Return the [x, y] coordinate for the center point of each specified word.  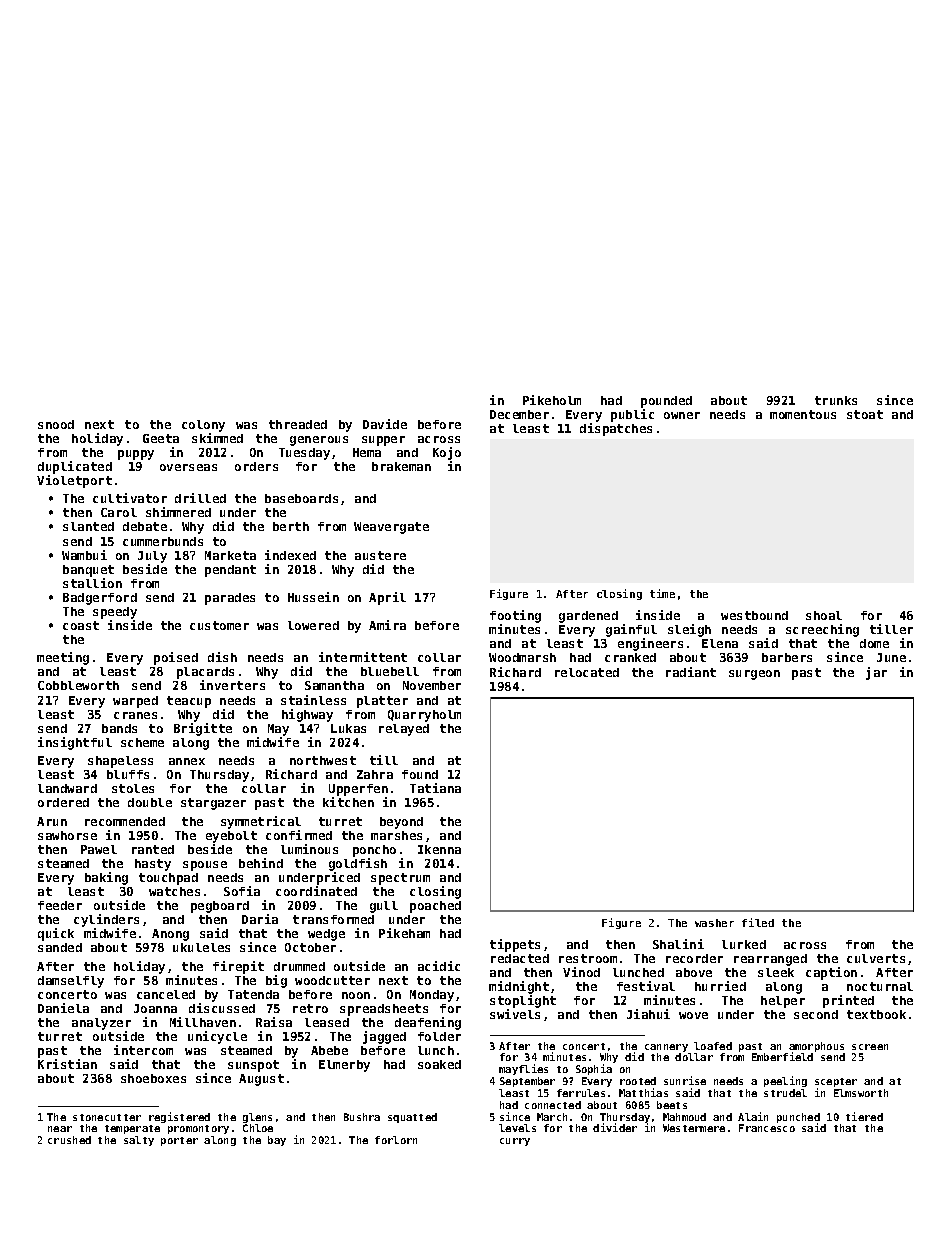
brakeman [401, 466]
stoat [865, 414]
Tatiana [435, 788]
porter [179, 1141]
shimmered [178, 512]
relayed [404, 730]
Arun [52, 821]
